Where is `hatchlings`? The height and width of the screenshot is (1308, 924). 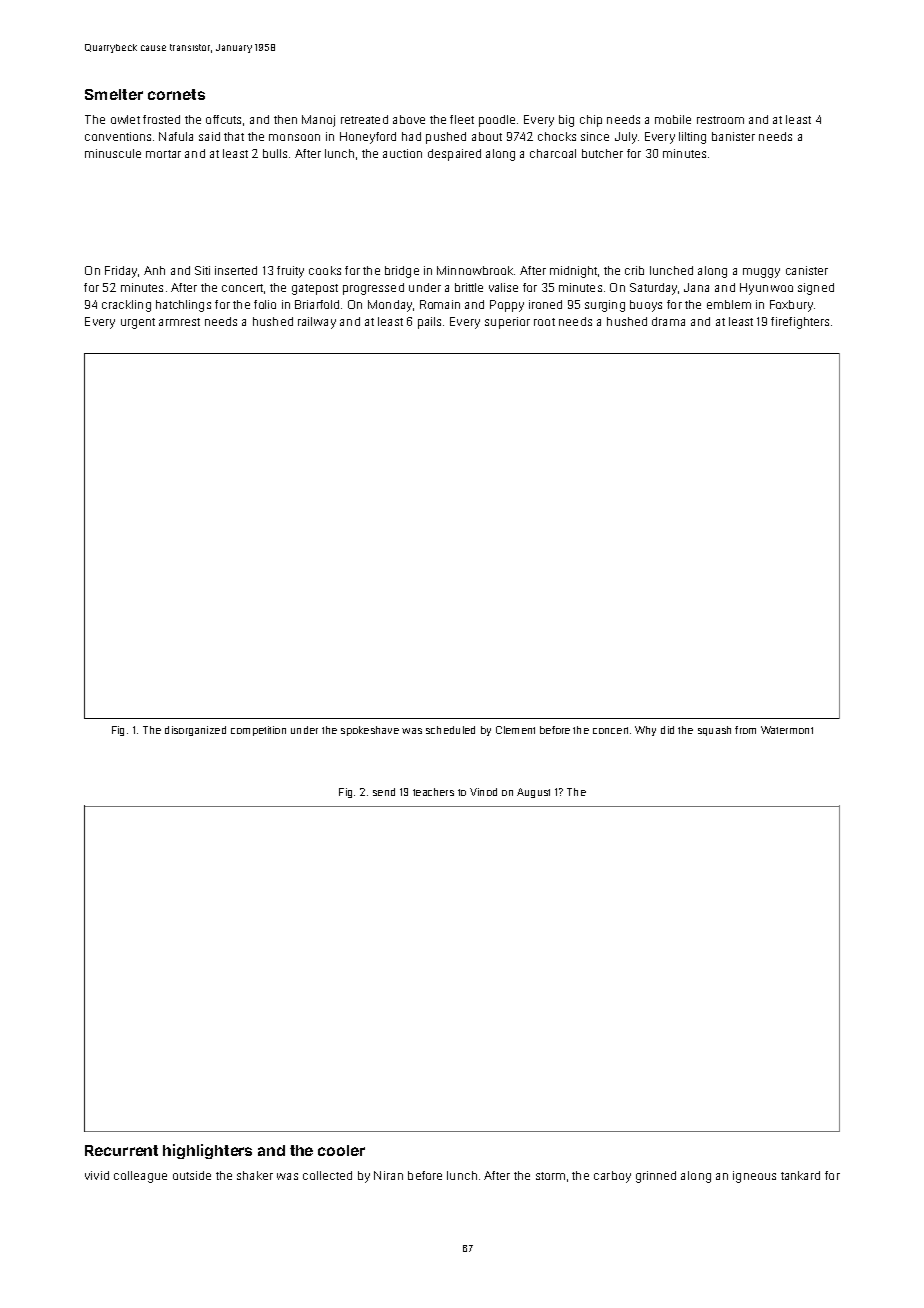 hatchlings is located at coordinates (183, 306).
